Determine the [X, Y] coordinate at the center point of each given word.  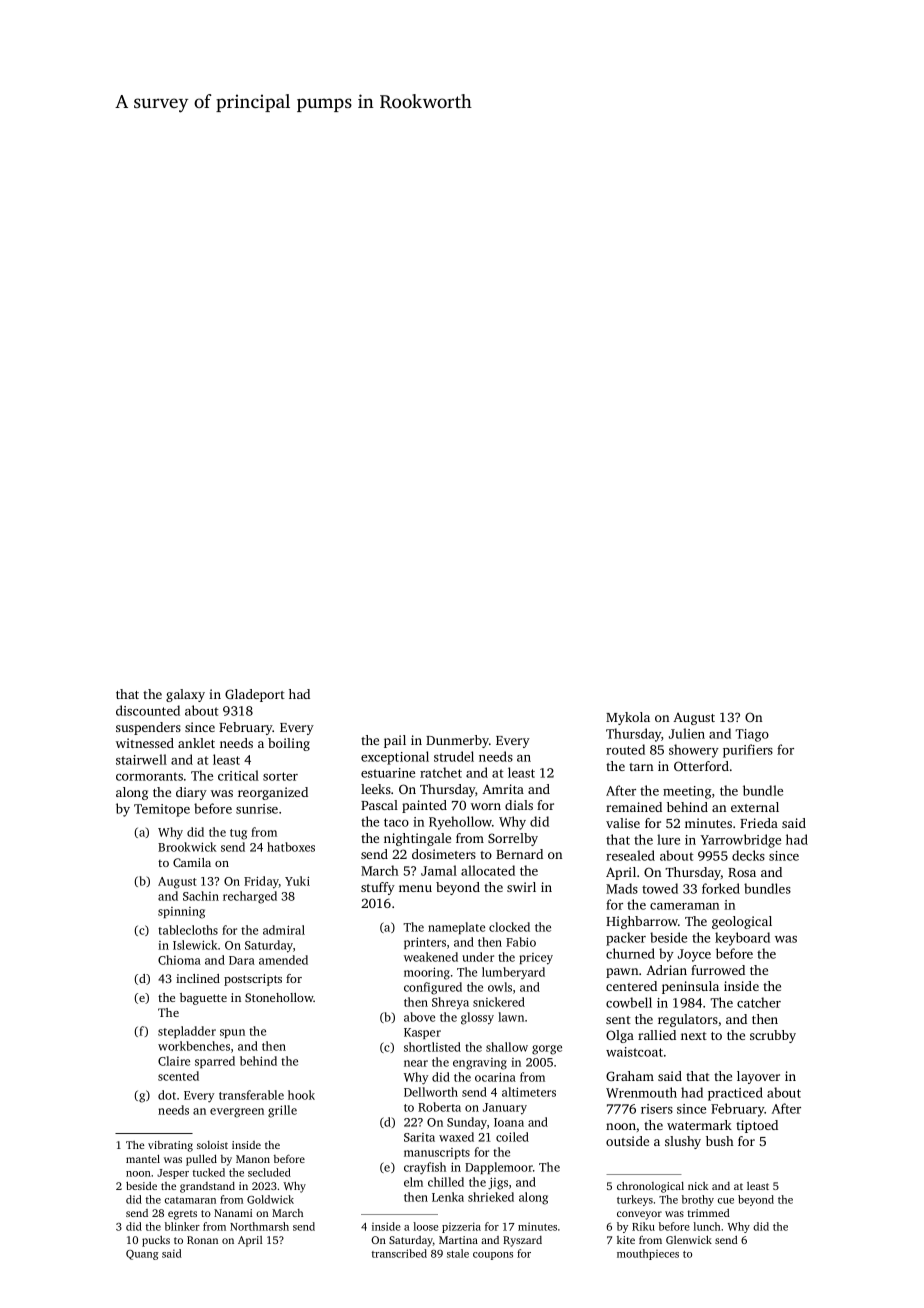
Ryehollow [460, 823]
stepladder [187, 1032]
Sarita [419, 1137]
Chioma [179, 960]
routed [625, 749]
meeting [687, 792]
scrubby [773, 1036]
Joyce [694, 955]
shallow [507, 1047]
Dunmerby [457, 741]
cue [726, 1201]
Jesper [173, 1174]
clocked [509, 927]
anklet [196, 743]
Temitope [162, 810]
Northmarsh [259, 1226]
